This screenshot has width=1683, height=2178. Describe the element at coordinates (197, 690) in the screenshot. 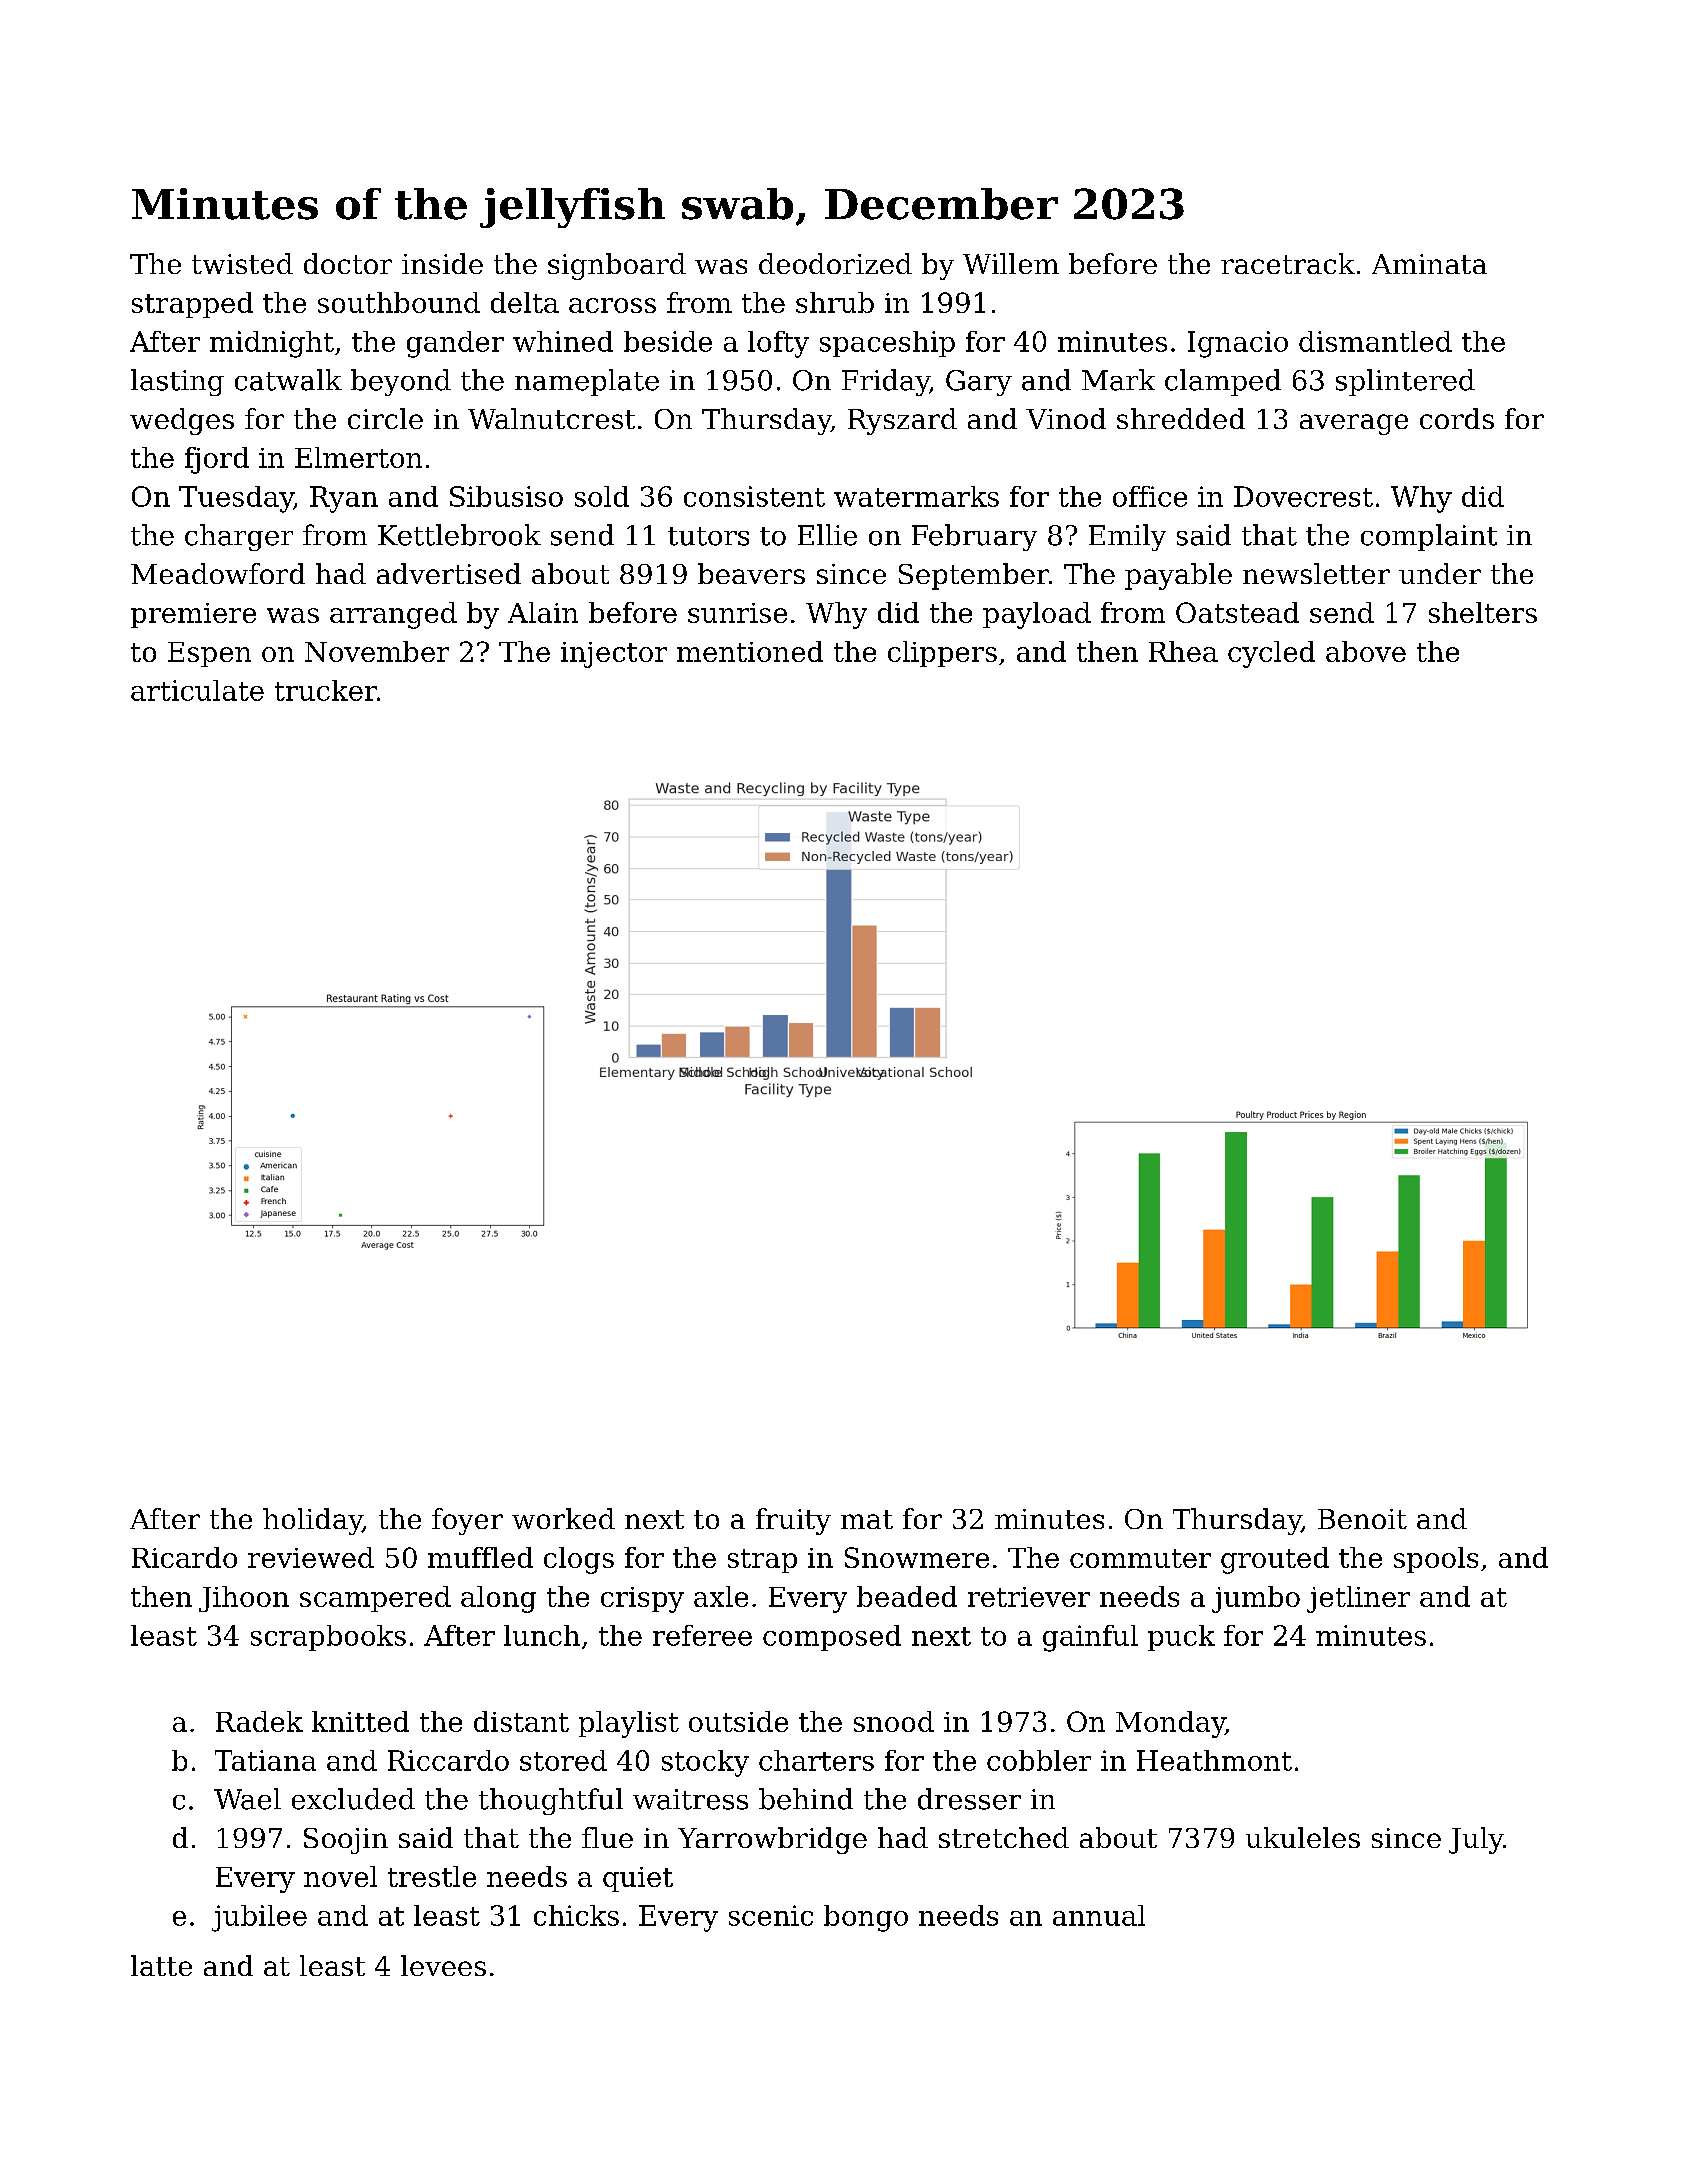

I see `articulate` at that location.
